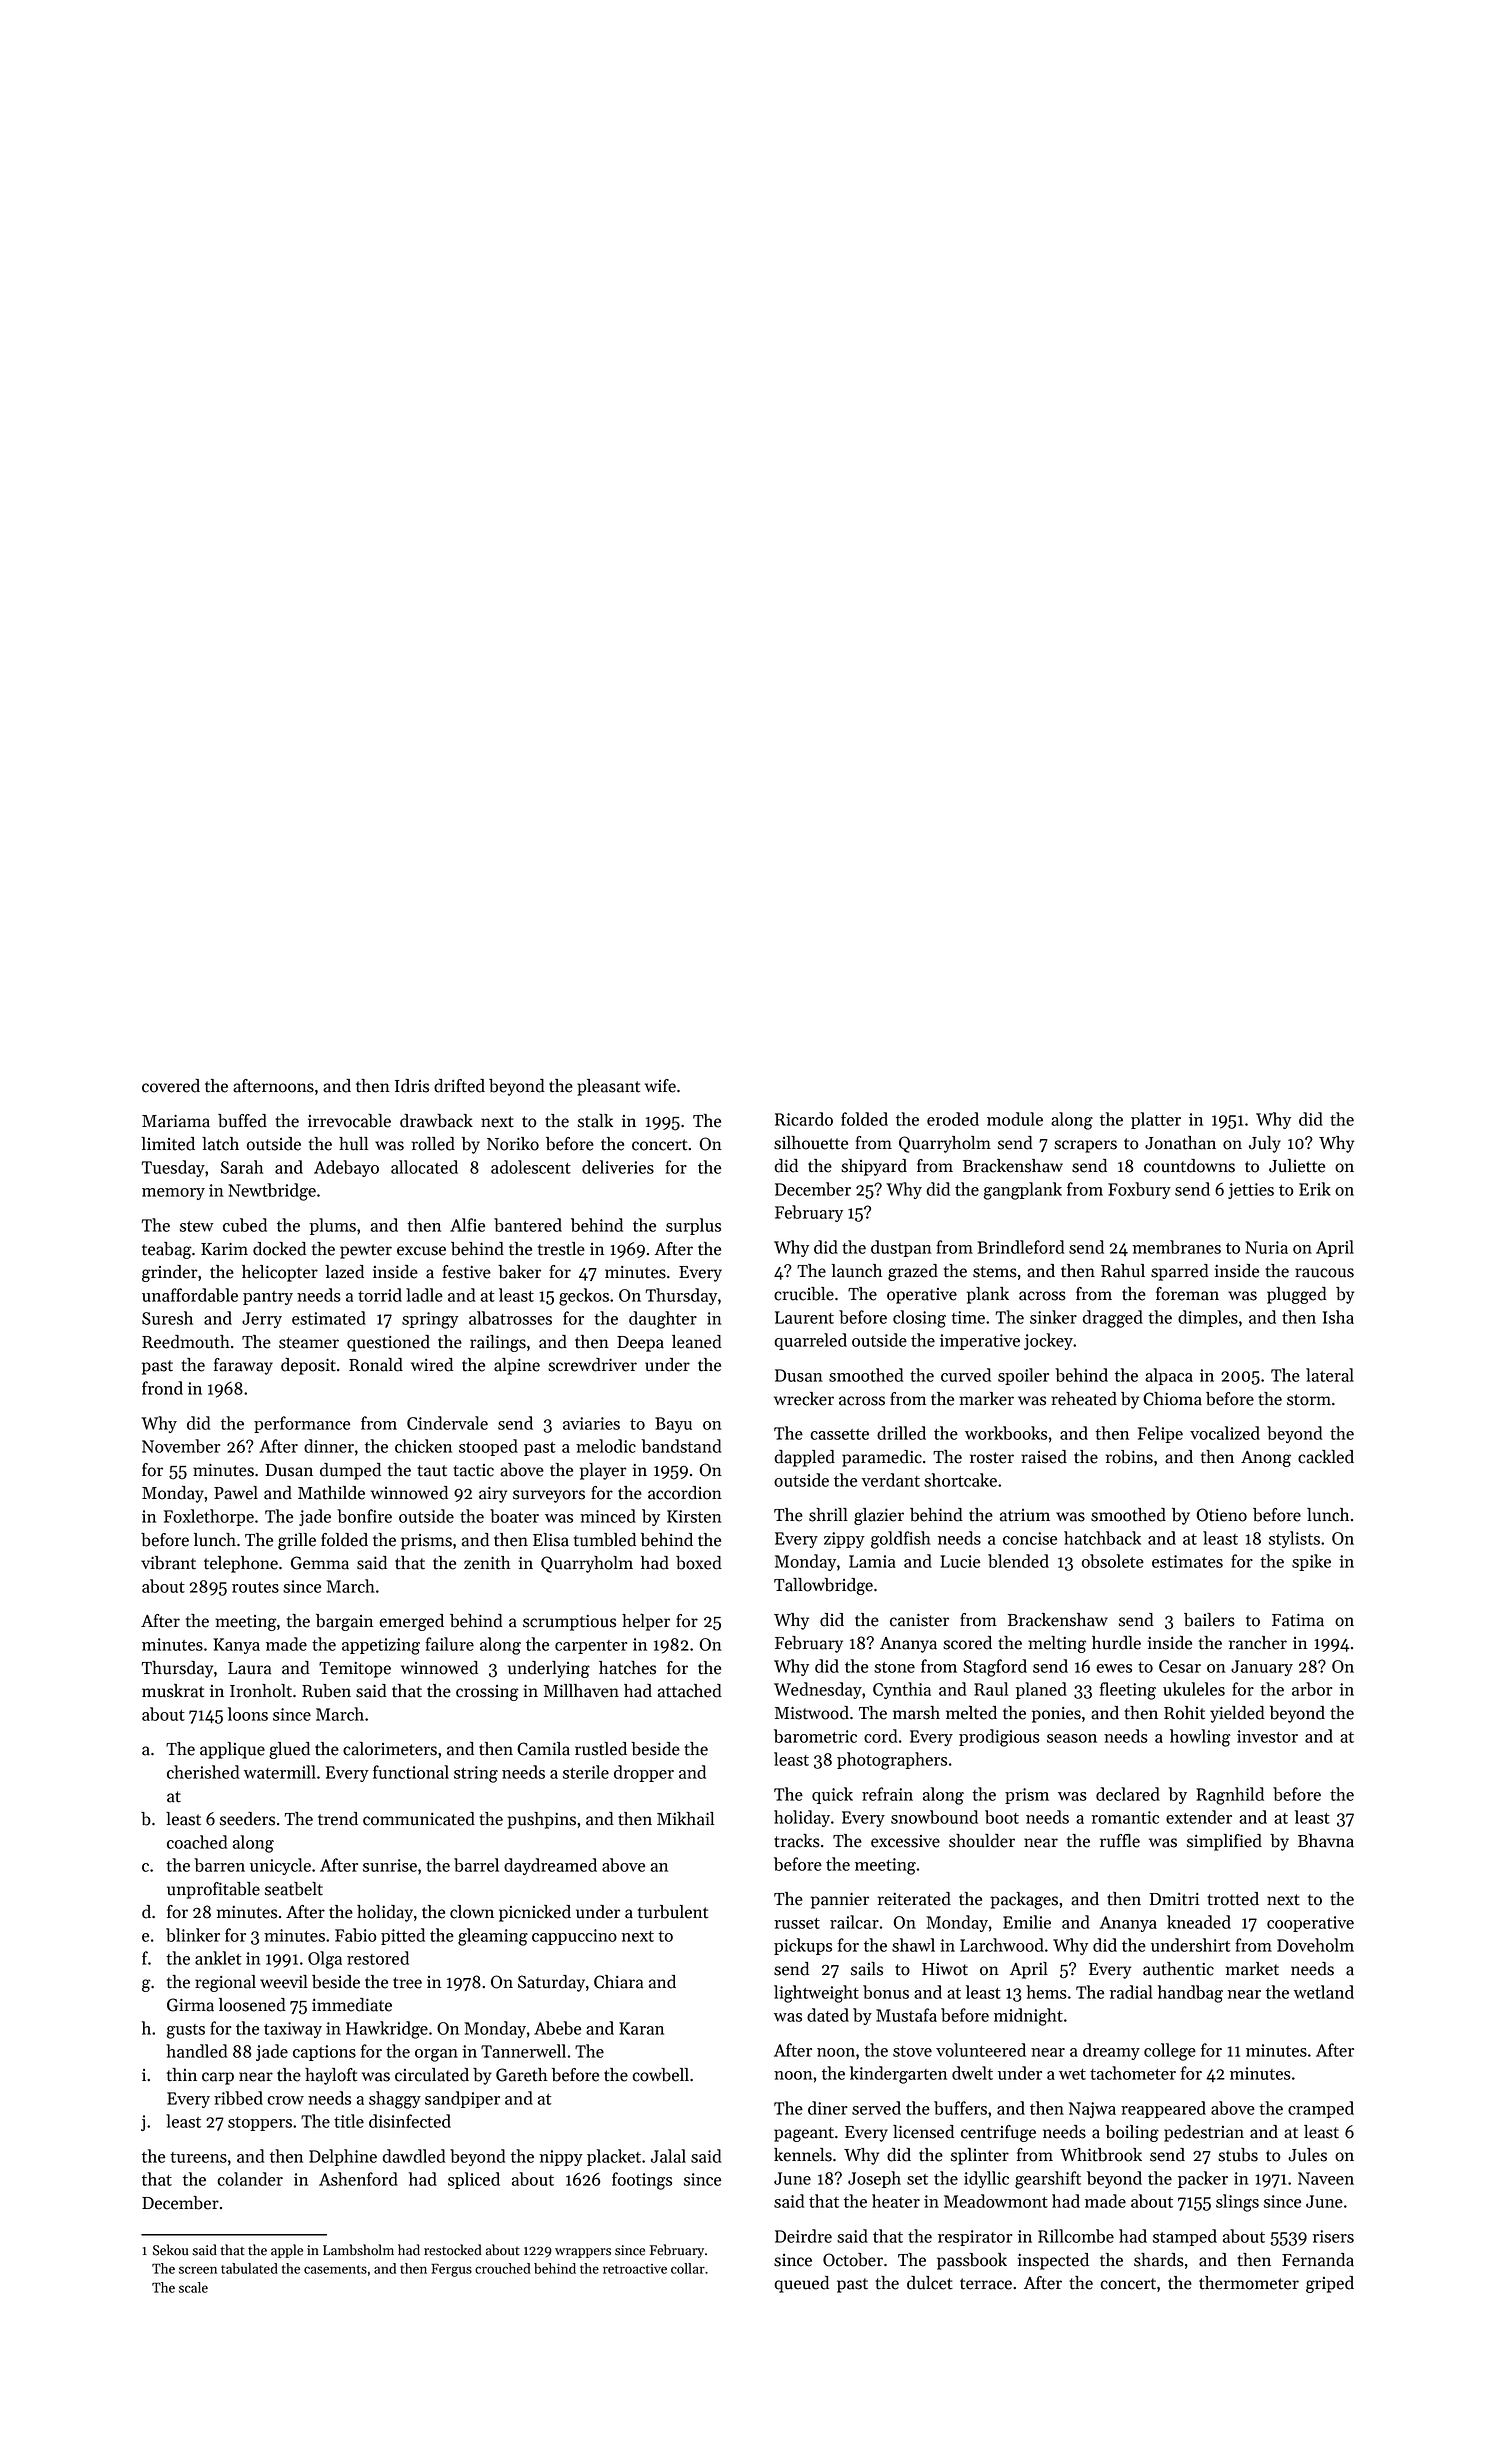 The height and width of the page is (2464, 1496). Describe the element at coordinates (953, 1119) in the page. I see `eroded` at that location.
